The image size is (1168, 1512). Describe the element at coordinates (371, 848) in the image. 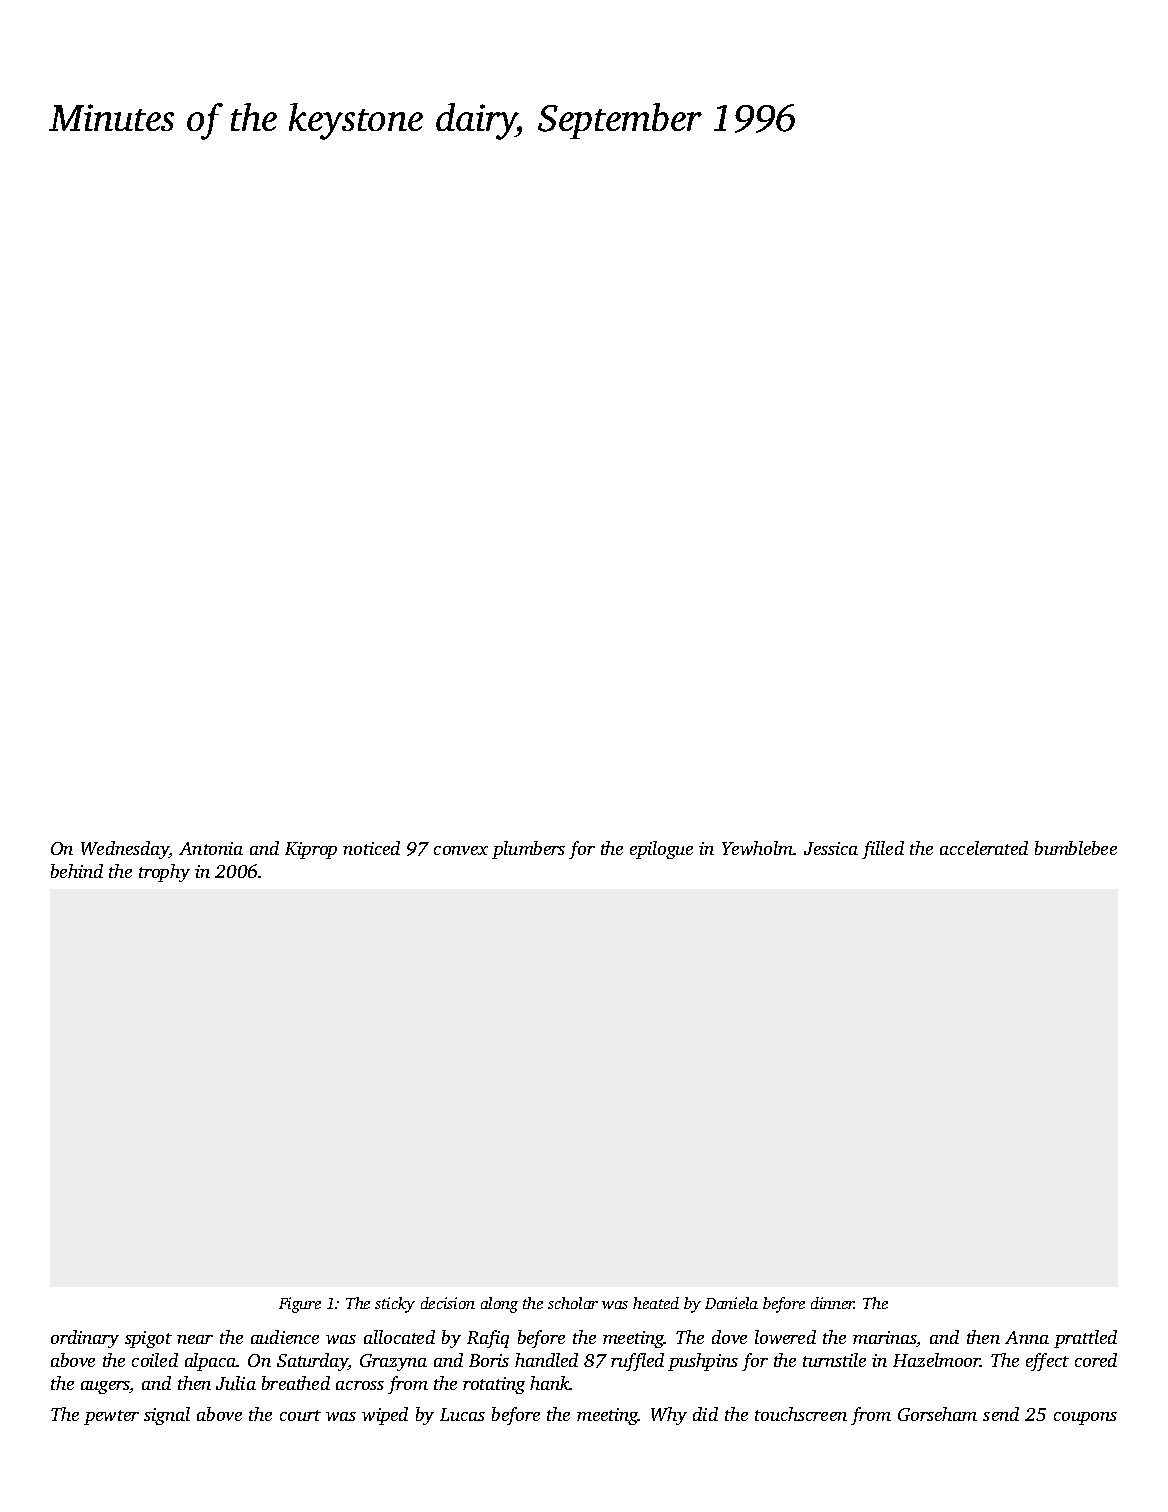

I see `noticed` at that location.
